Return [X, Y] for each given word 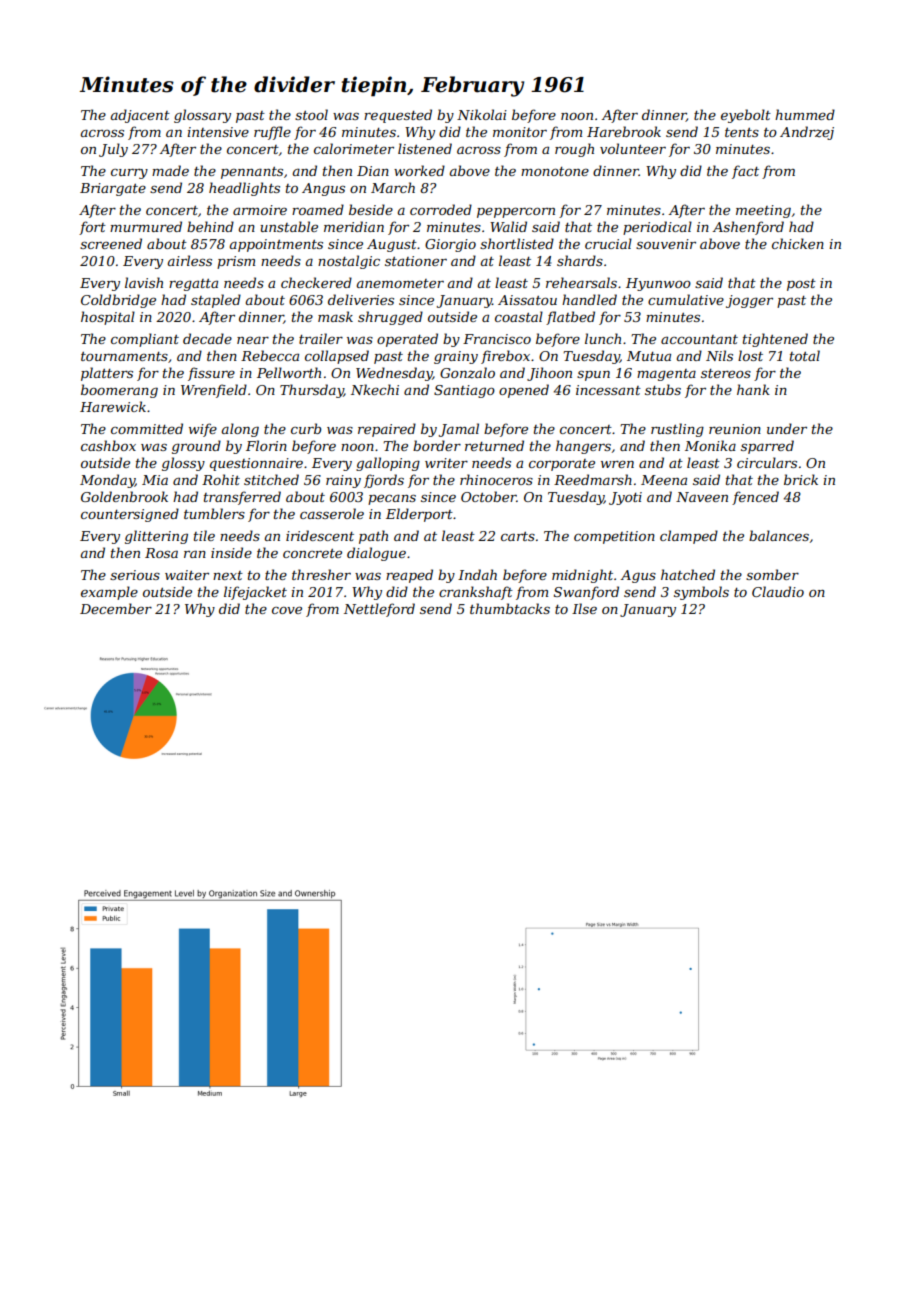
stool [311, 114]
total [805, 355]
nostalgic [349, 262]
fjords [384, 481]
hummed [805, 114]
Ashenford [748, 228]
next [228, 575]
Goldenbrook [124, 496]
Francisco [497, 339]
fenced [755, 498]
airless [190, 260]
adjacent [140, 116]
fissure [211, 374]
